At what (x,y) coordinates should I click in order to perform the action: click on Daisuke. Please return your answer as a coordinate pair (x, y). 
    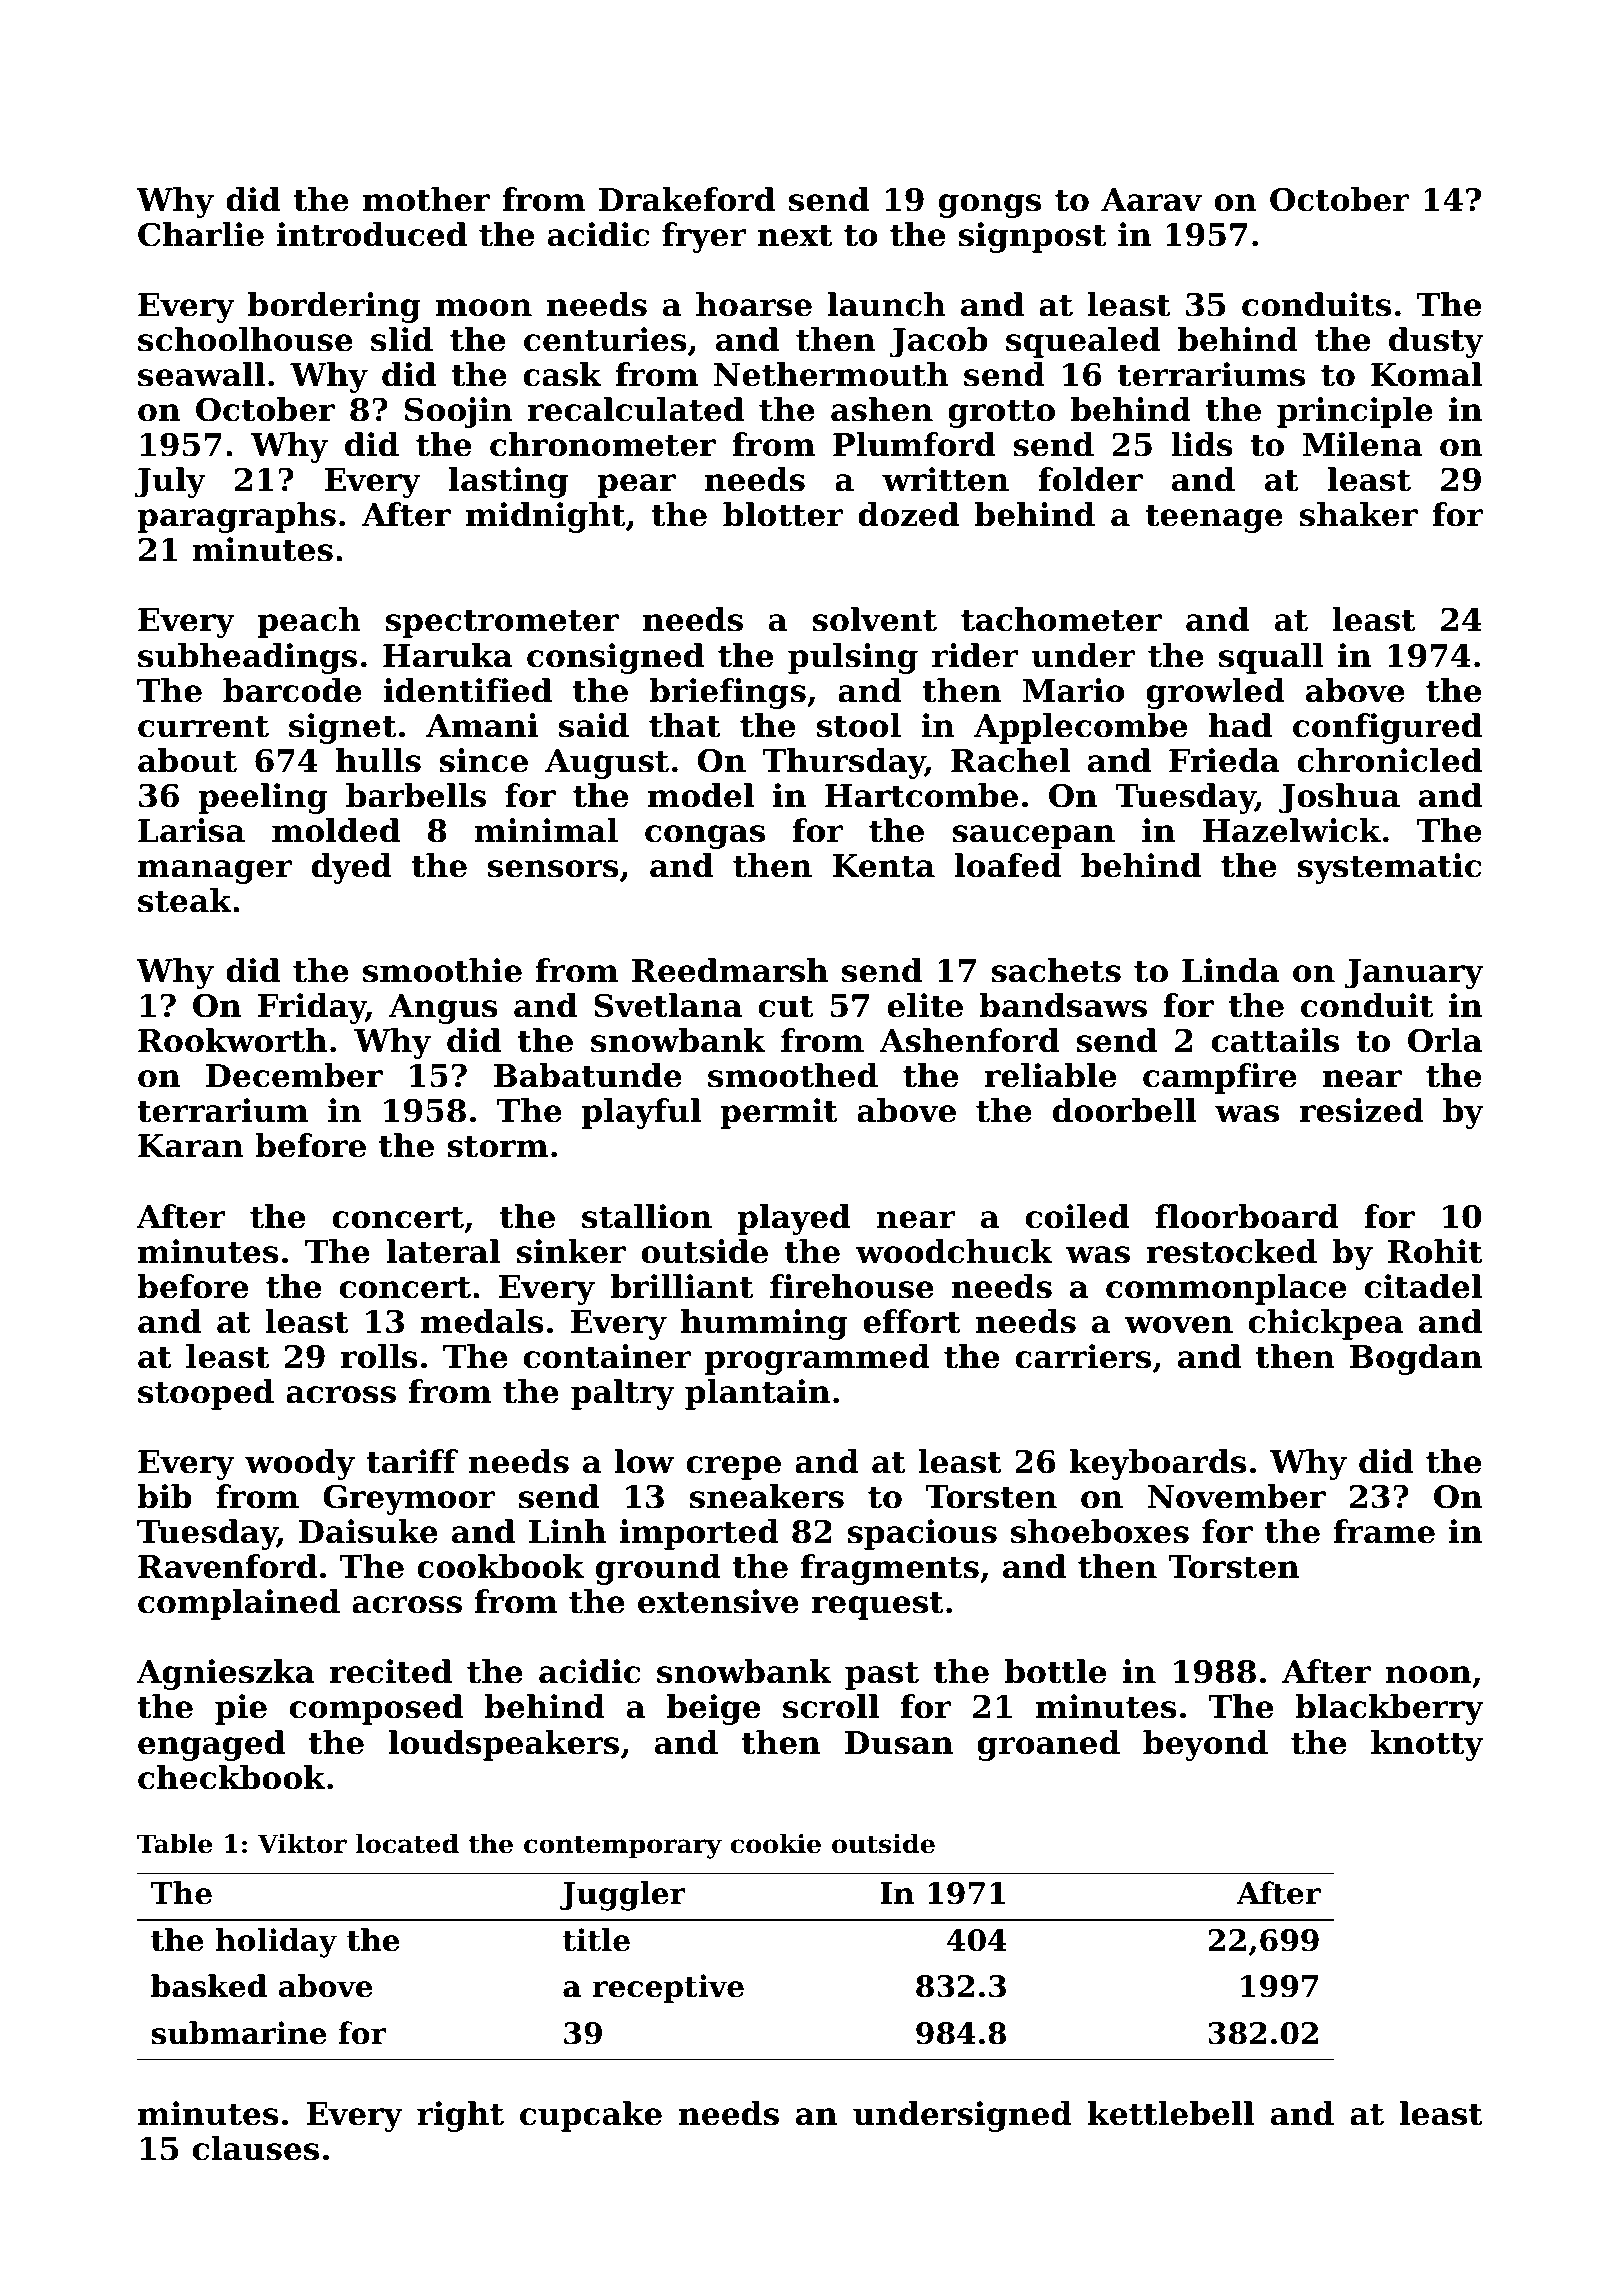
    Looking at the image, I should click on (368, 1531).
